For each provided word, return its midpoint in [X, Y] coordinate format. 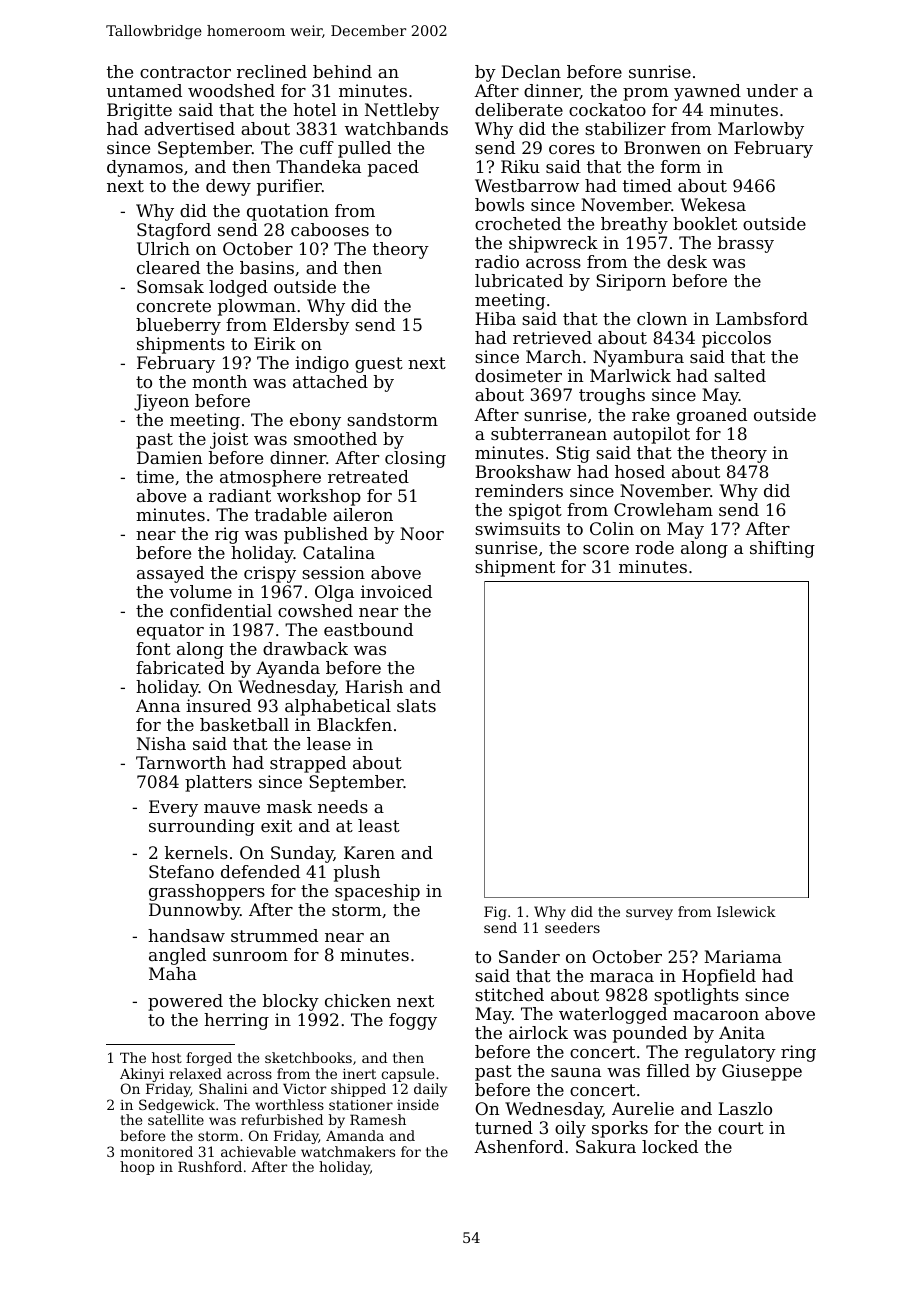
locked [670, 1146]
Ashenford [519, 1146]
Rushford [210, 1166]
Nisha [161, 743]
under [772, 90]
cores [572, 149]
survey [649, 914]
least [379, 825]
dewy [228, 187]
